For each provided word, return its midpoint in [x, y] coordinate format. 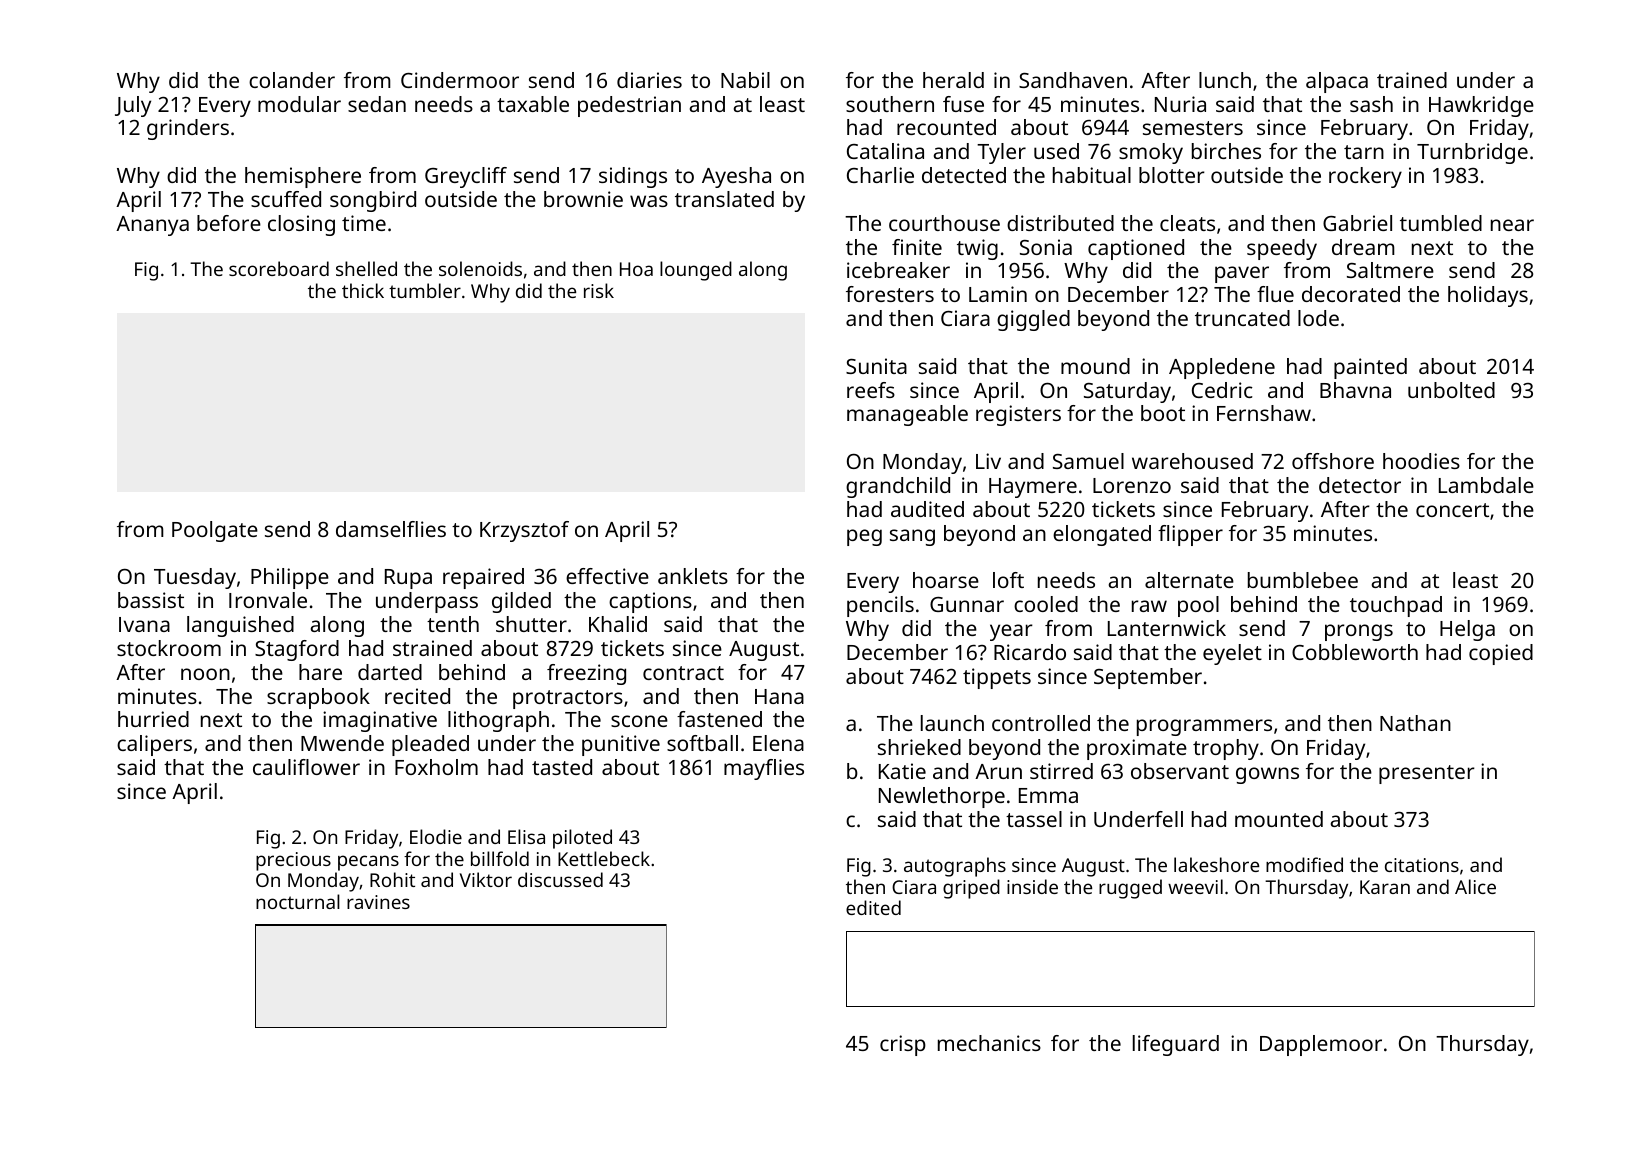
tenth [453, 624]
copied [1501, 654]
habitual [1092, 175]
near [1512, 225]
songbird [373, 201]
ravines [378, 902]
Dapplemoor [1321, 1045]
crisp [903, 1045]
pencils [880, 606]
